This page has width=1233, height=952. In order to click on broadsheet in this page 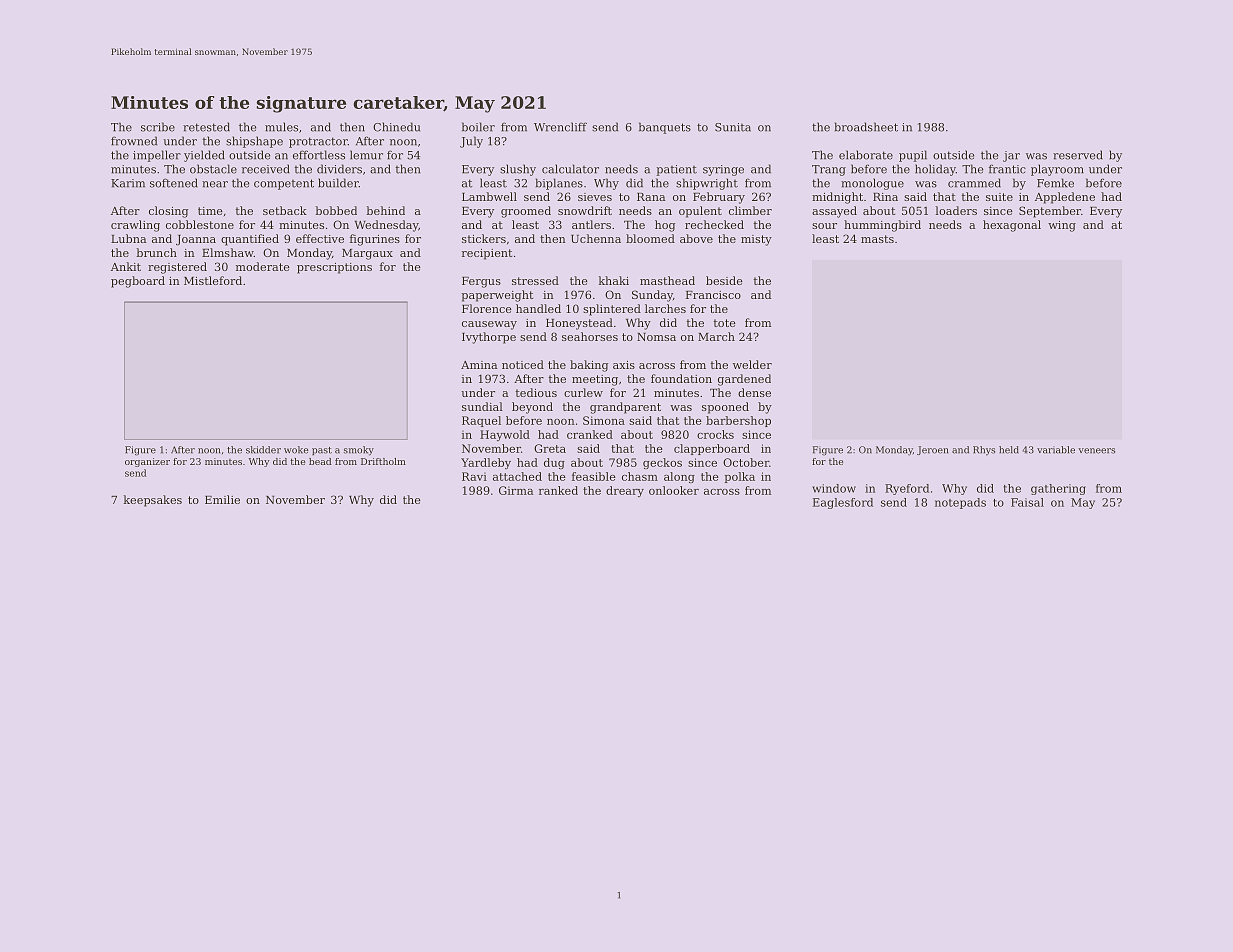, I will do `click(866, 127)`.
